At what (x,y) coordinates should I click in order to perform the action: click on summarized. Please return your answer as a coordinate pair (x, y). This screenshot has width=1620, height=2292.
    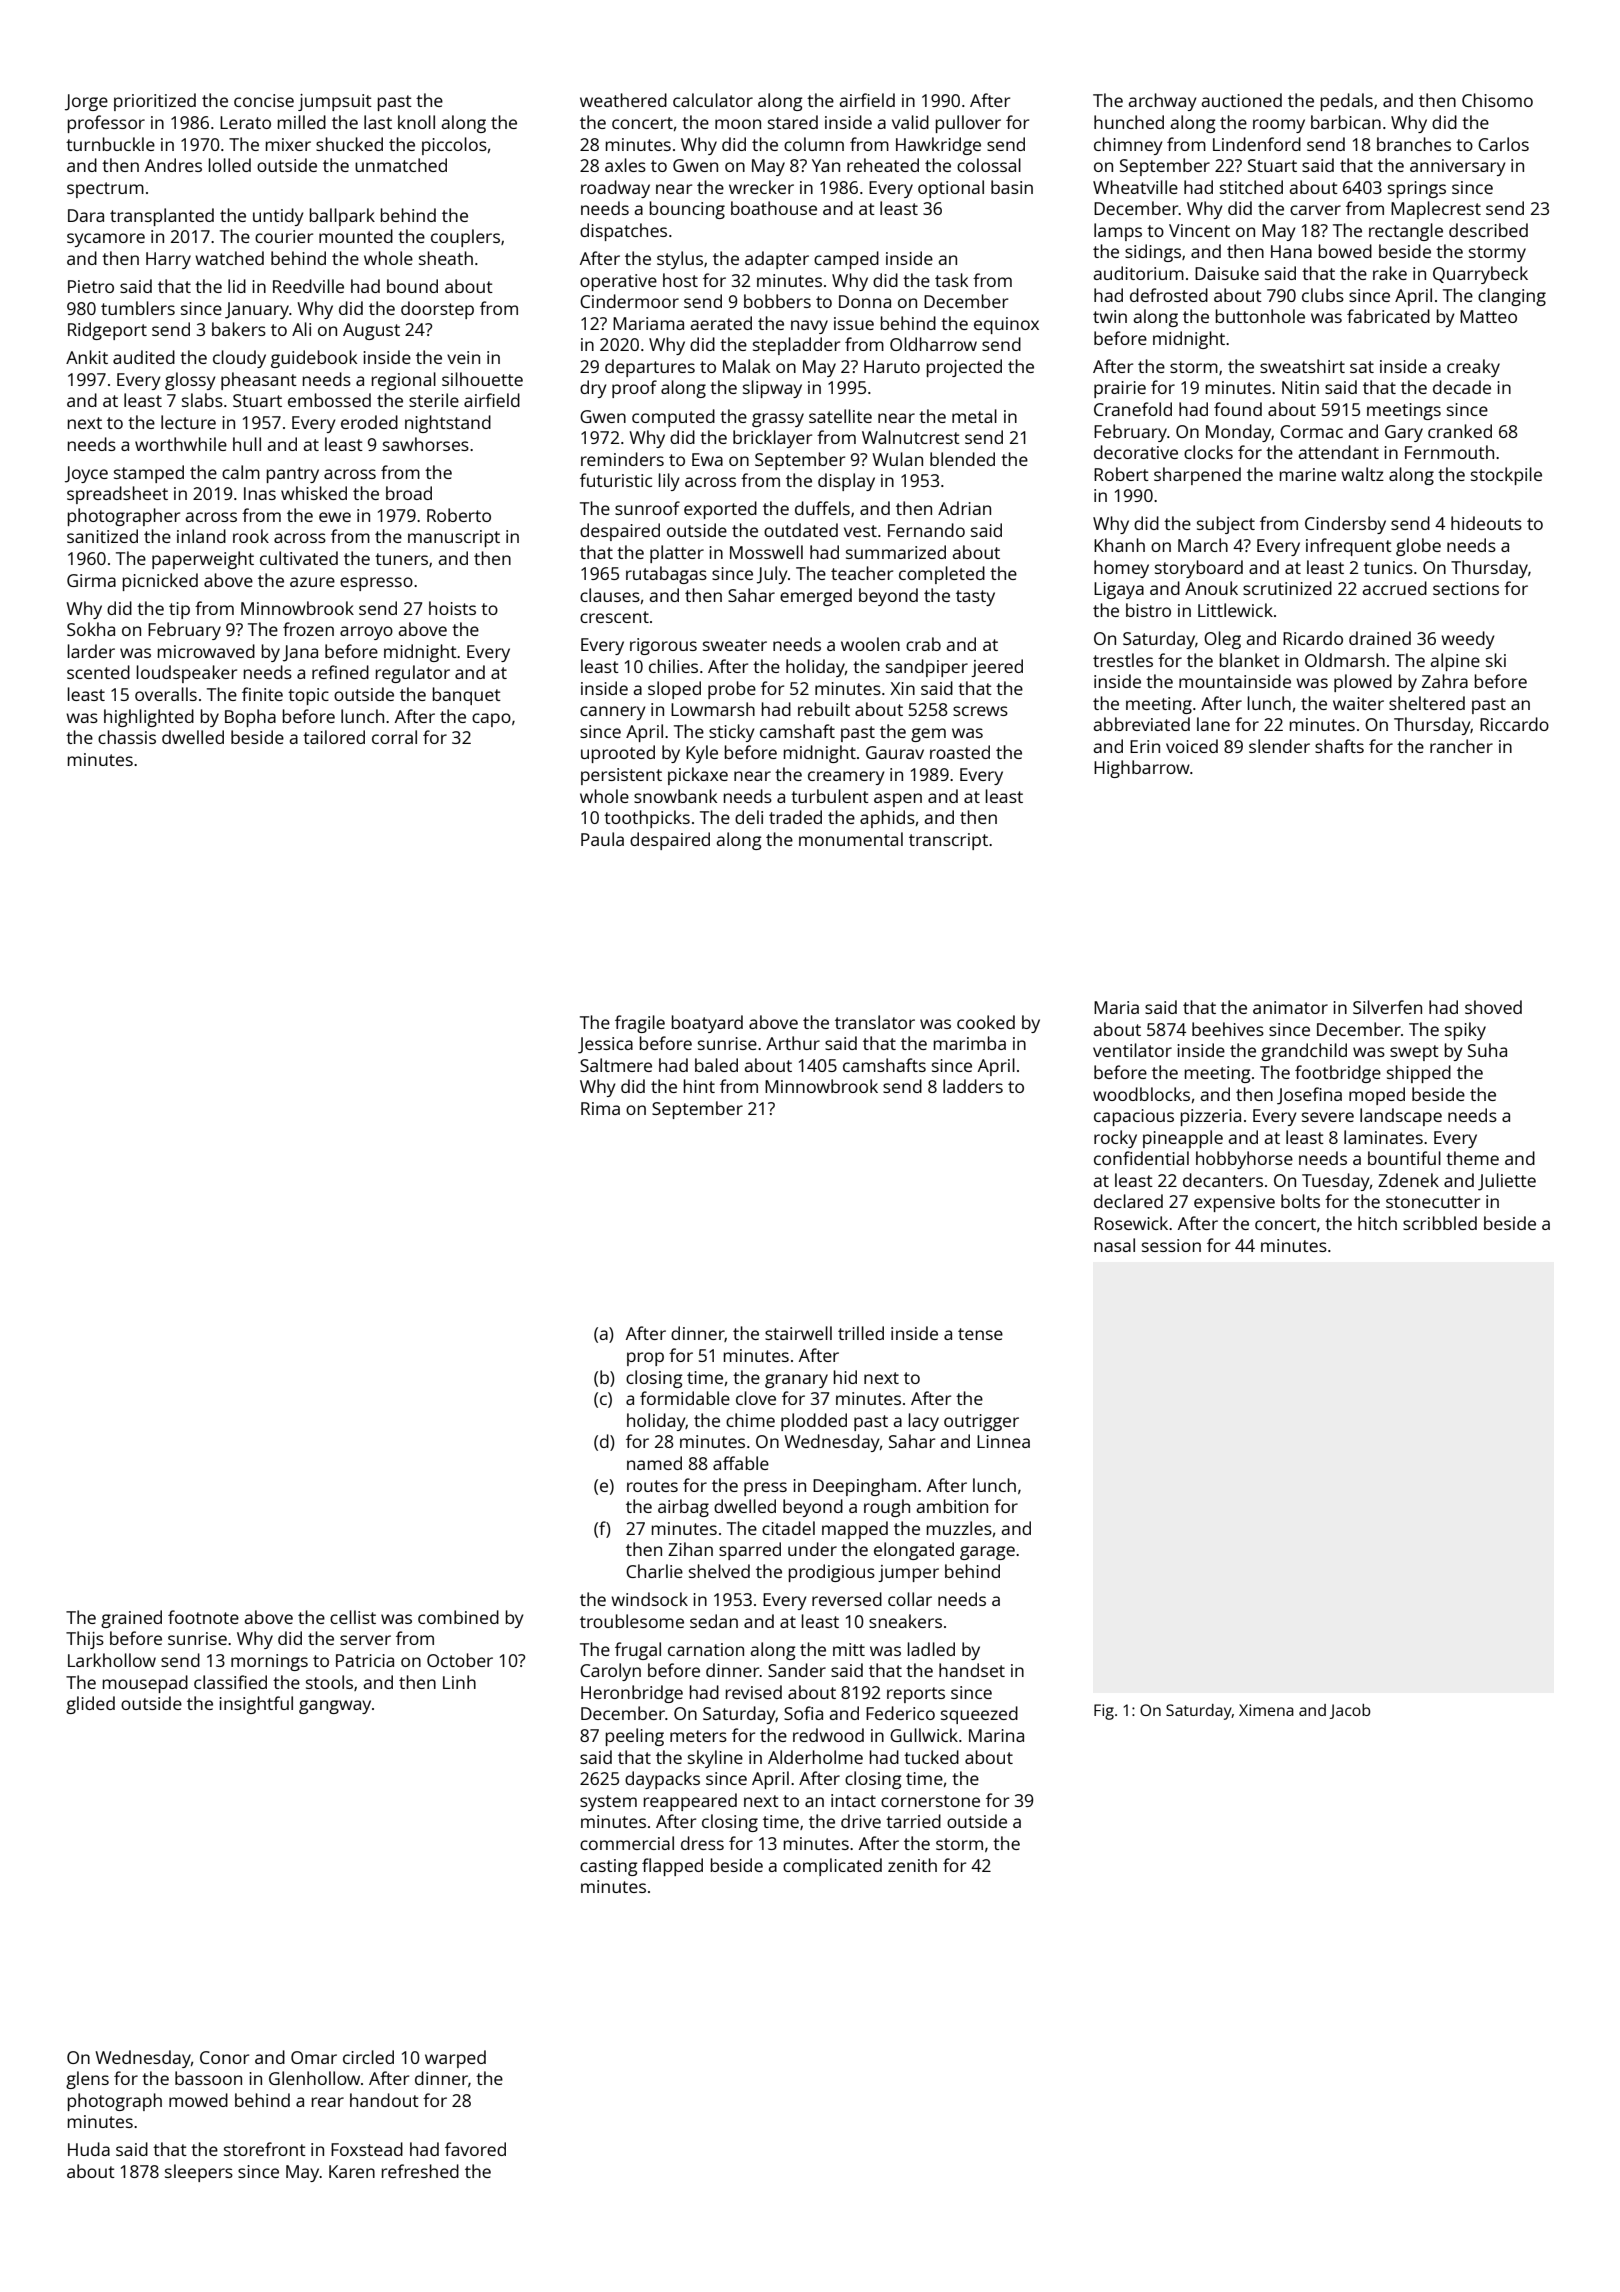
    Looking at the image, I should click on (896, 552).
